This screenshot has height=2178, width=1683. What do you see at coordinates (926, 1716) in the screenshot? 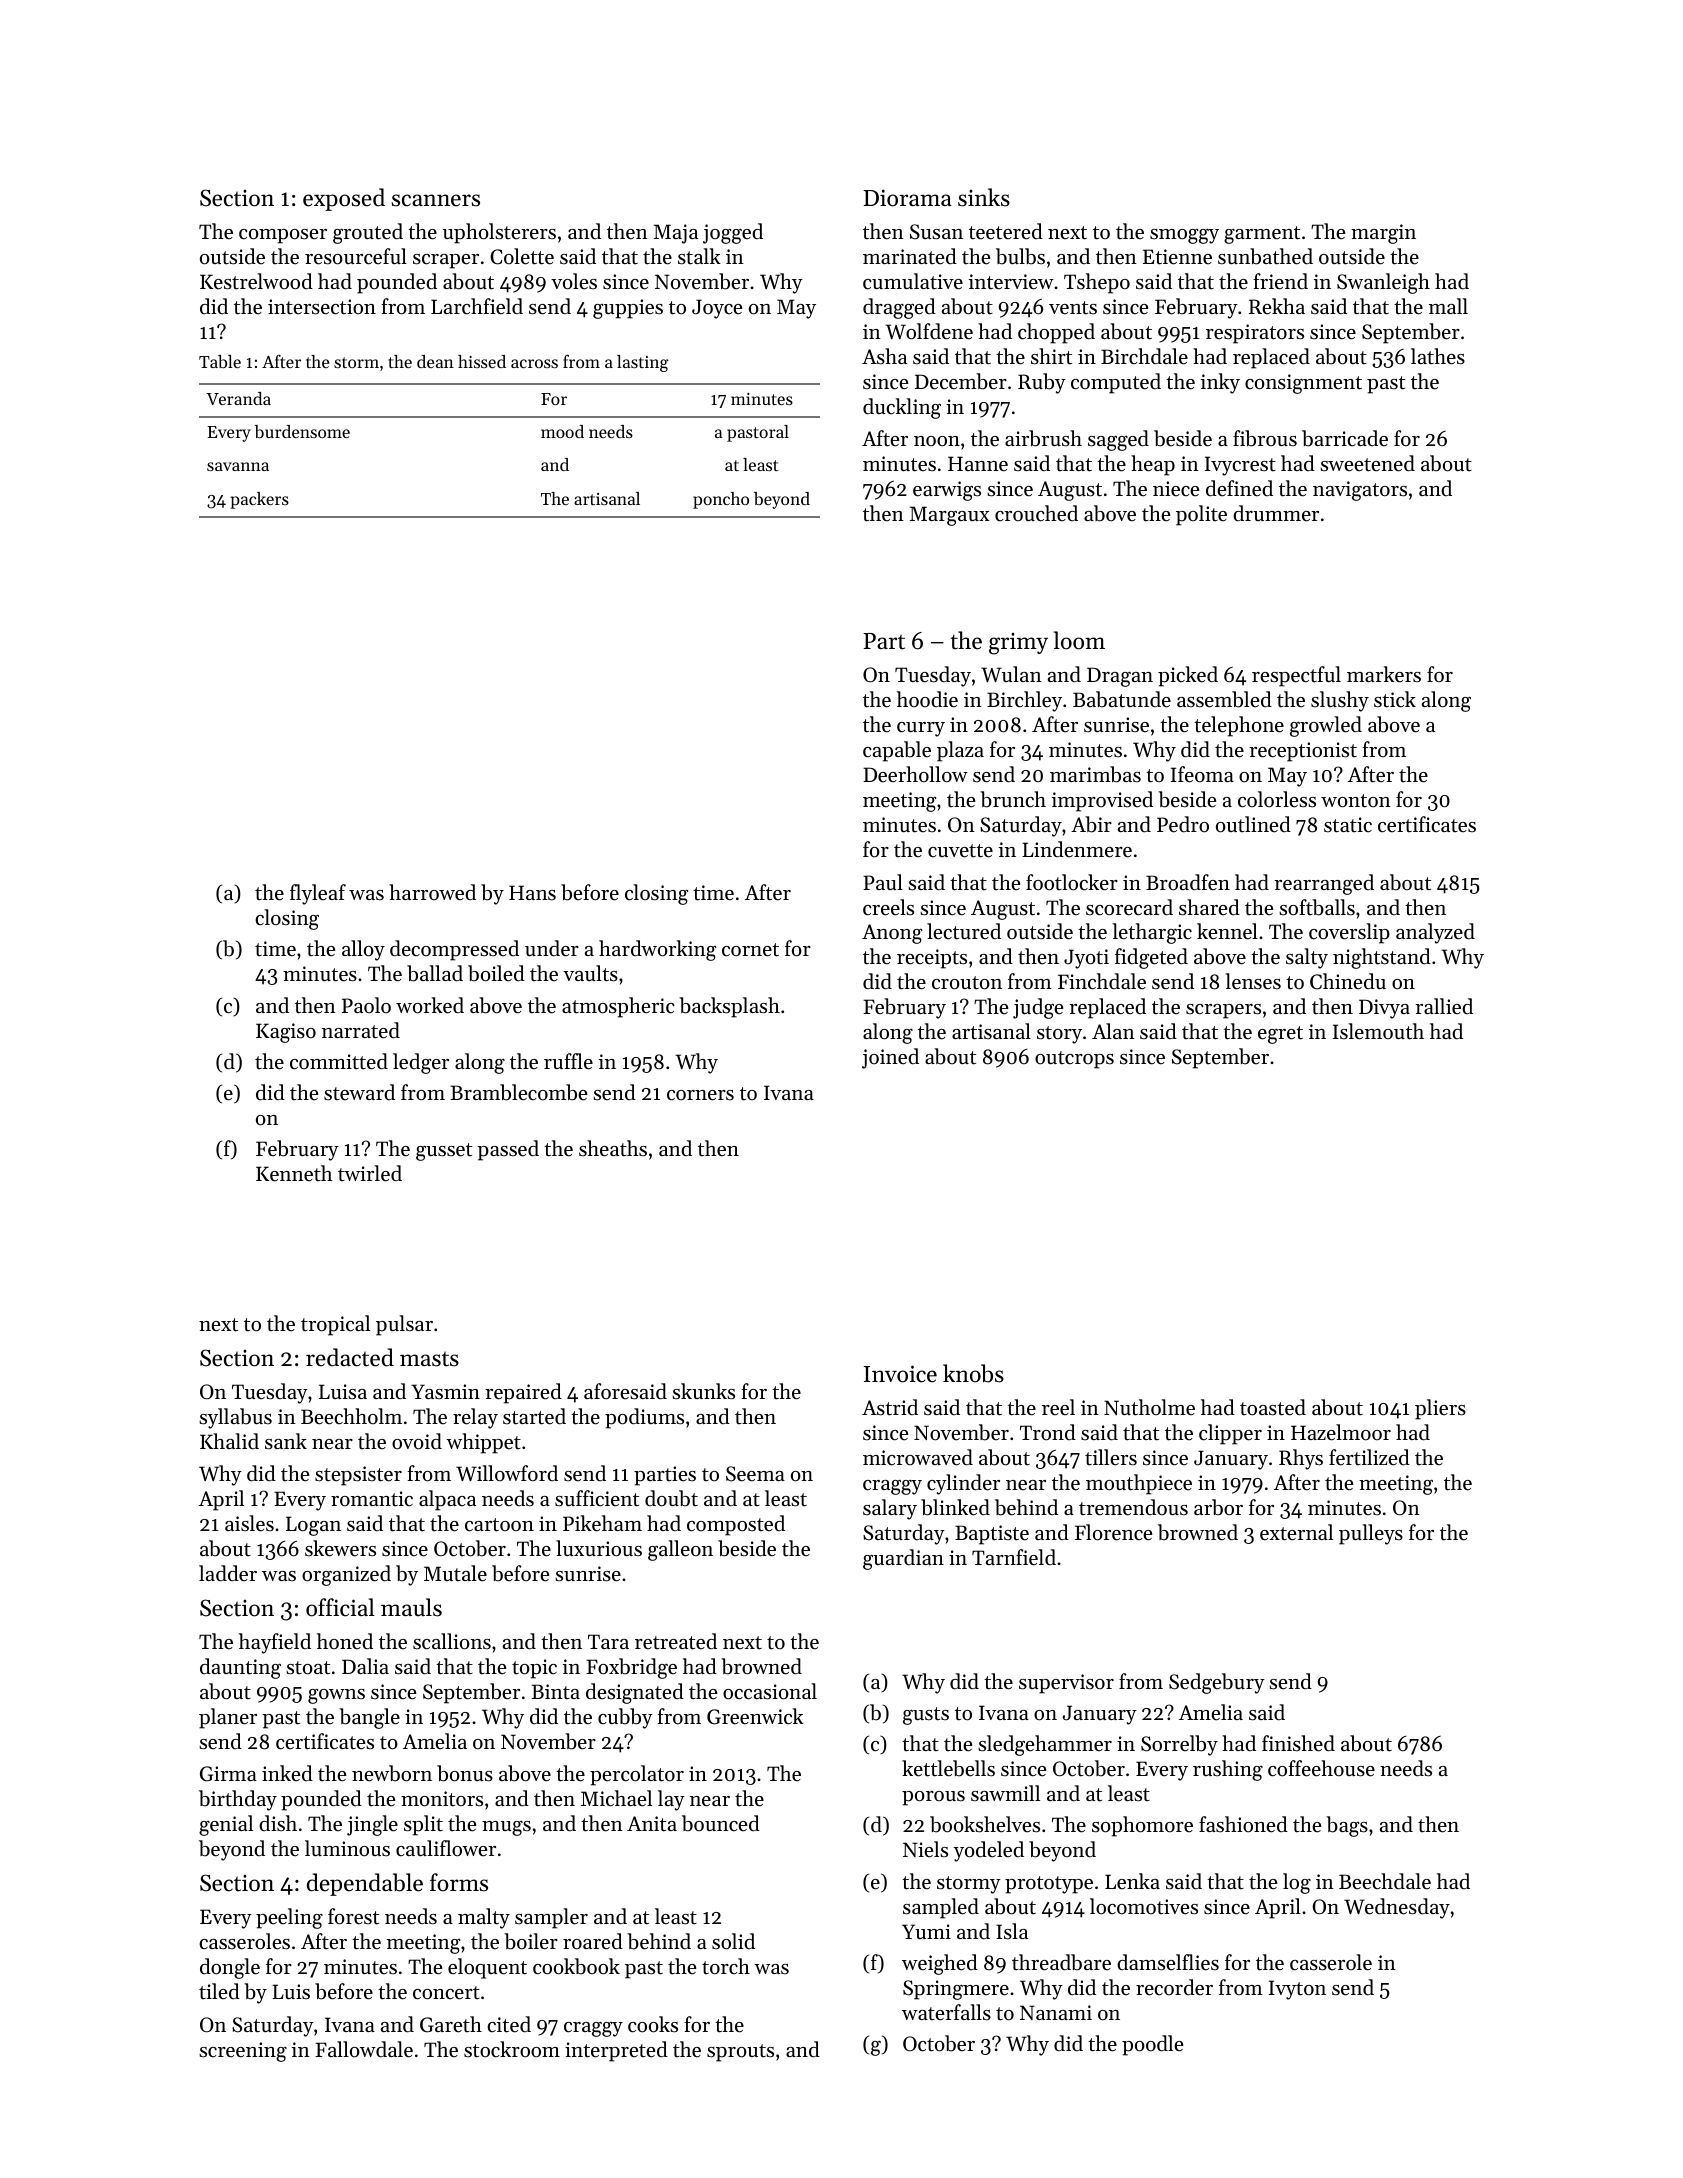
I see `gusts` at bounding box center [926, 1716].
